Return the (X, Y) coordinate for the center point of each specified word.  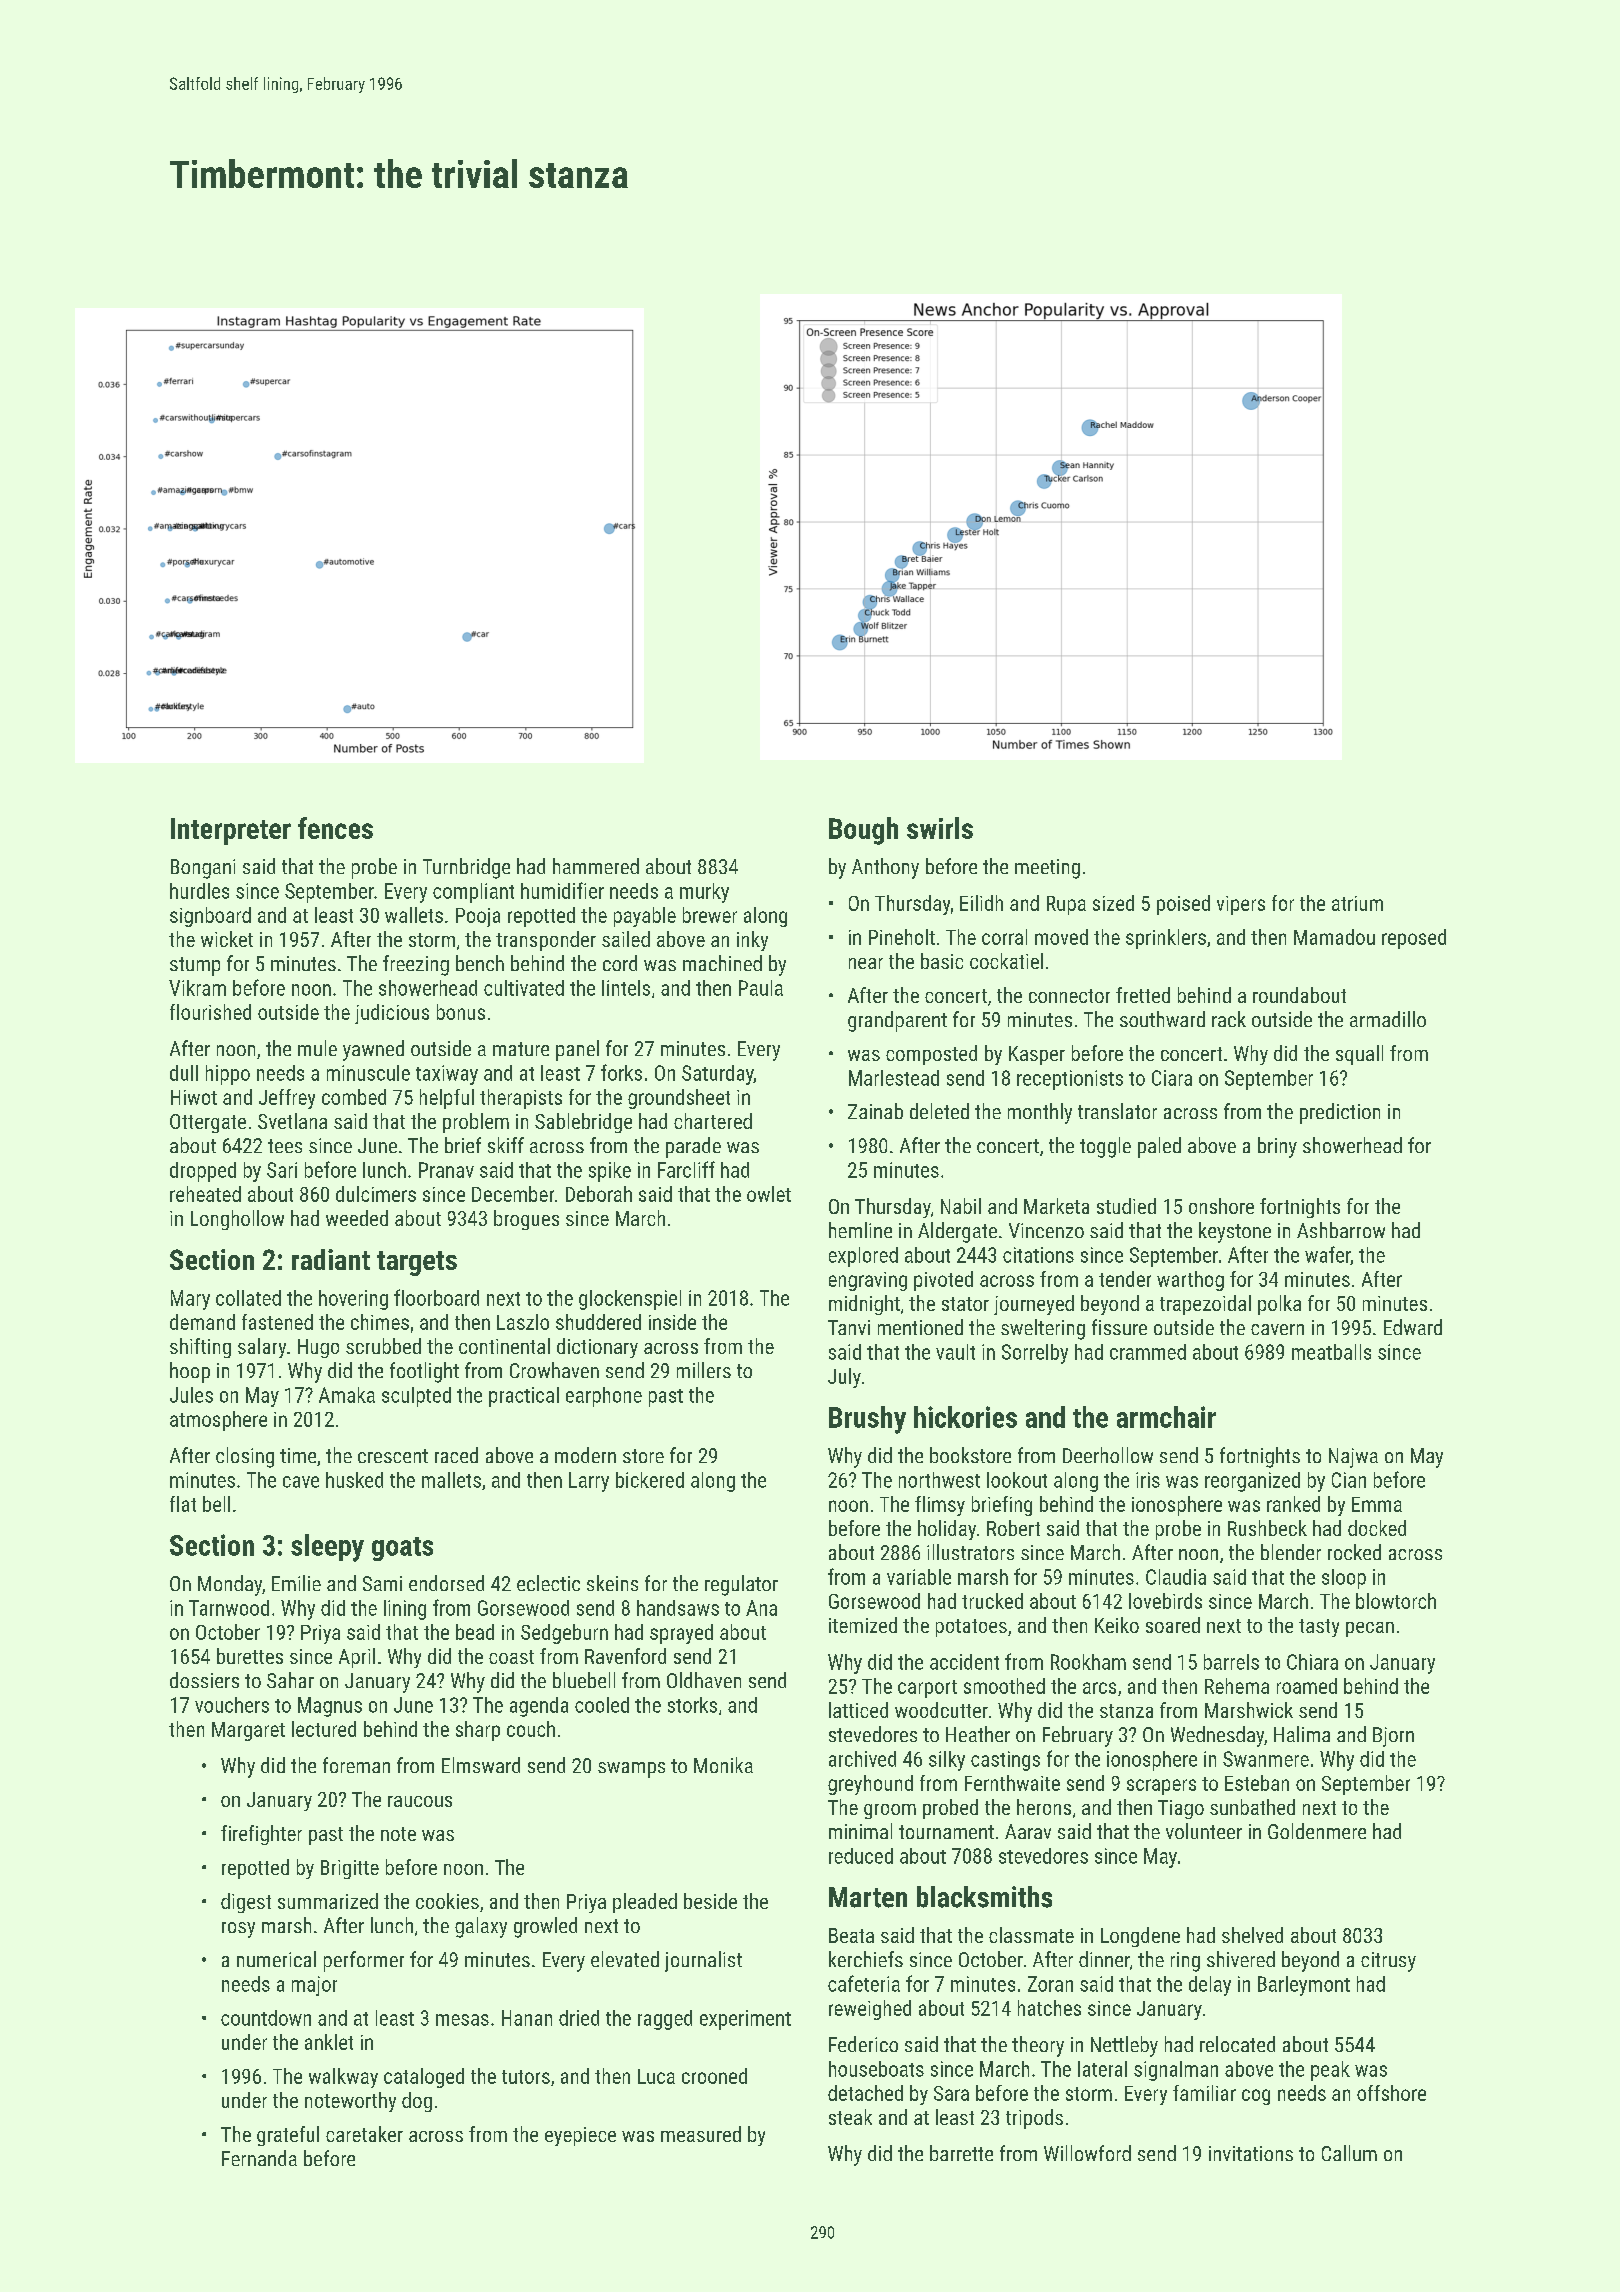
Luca (656, 2076)
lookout (1017, 1480)
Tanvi (849, 1327)
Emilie (296, 1583)
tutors (526, 2077)
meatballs (1331, 1352)
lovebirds (1165, 1601)
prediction (1340, 1113)
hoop (190, 1372)
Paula (761, 988)
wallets (414, 915)
